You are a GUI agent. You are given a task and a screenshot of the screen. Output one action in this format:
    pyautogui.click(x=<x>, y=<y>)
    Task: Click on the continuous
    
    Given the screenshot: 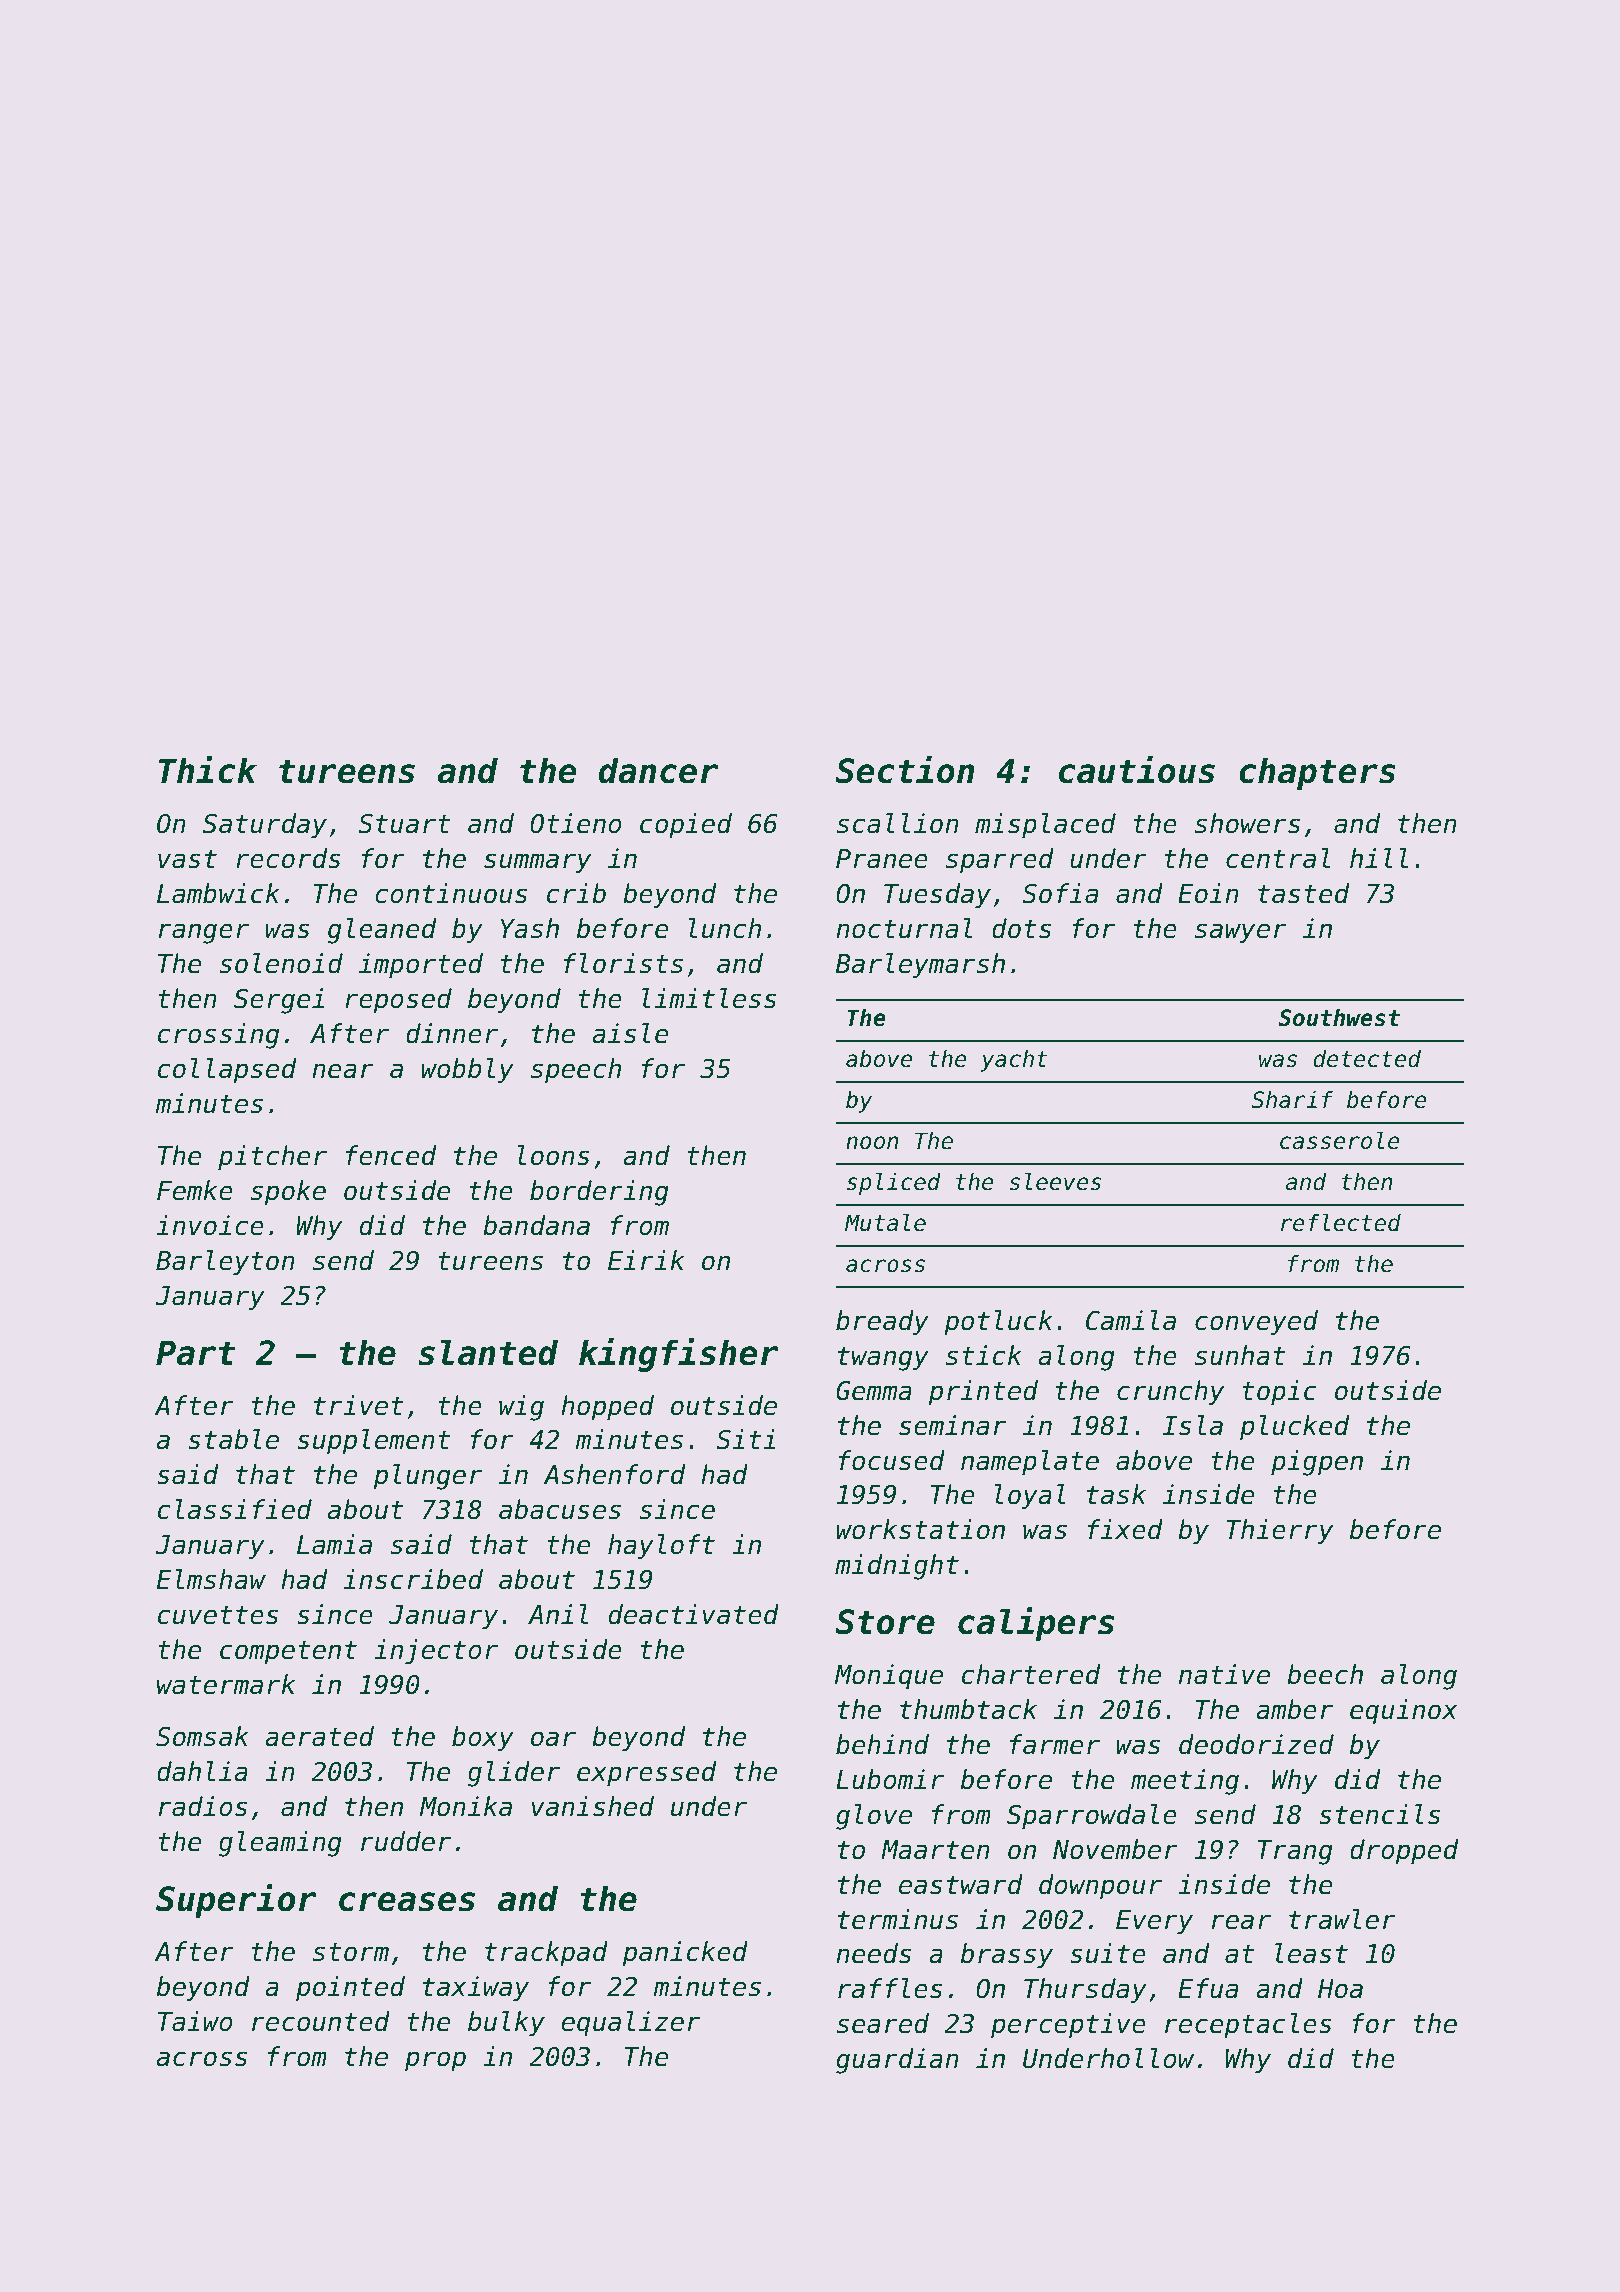 What is the action you would take?
    pyautogui.click(x=451, y=893)
